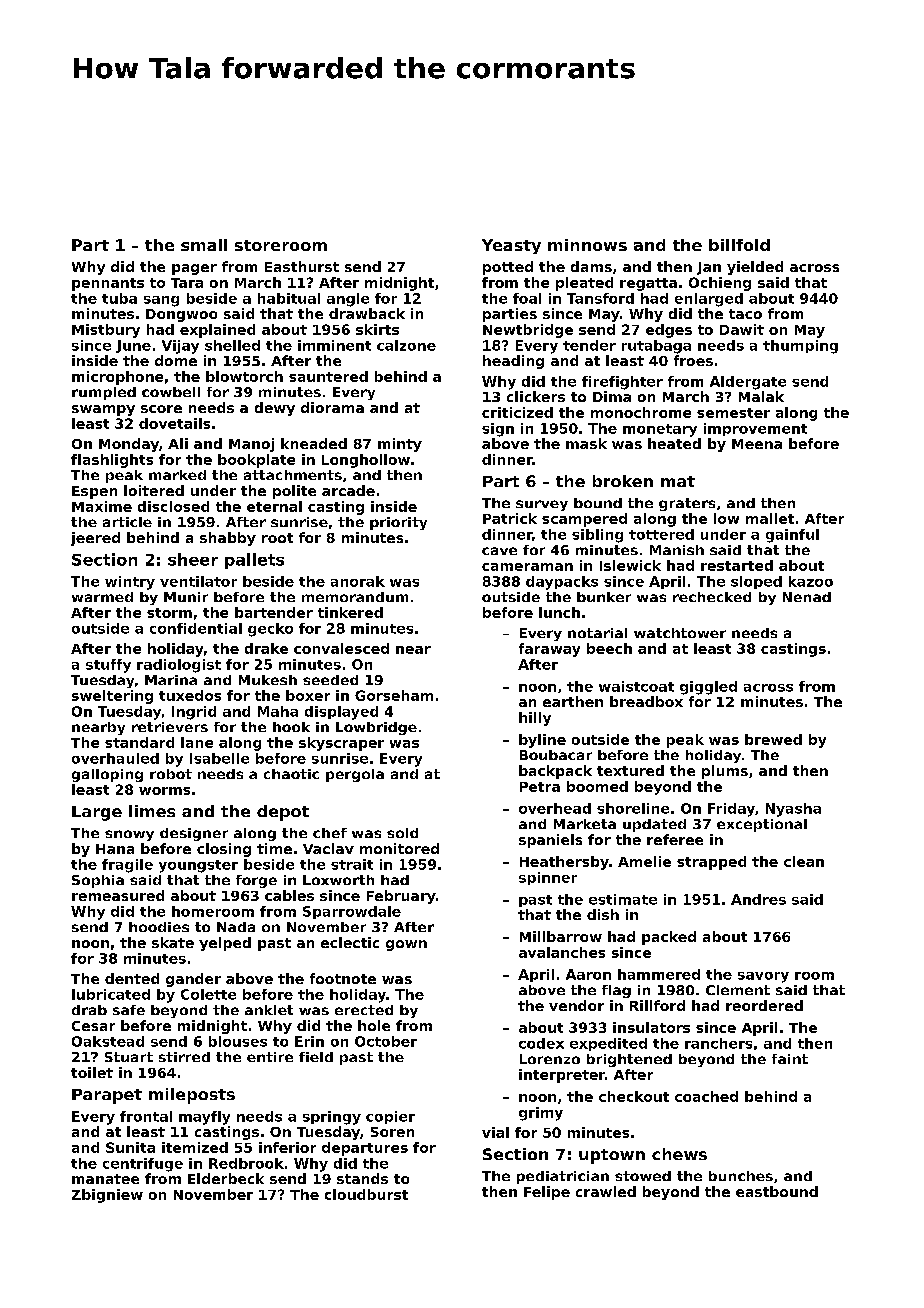 This screenshot has height=1308, width=924. Describe the element at coordinates (394, 695) in the screenshot. I see `Gorseham` at that location.
